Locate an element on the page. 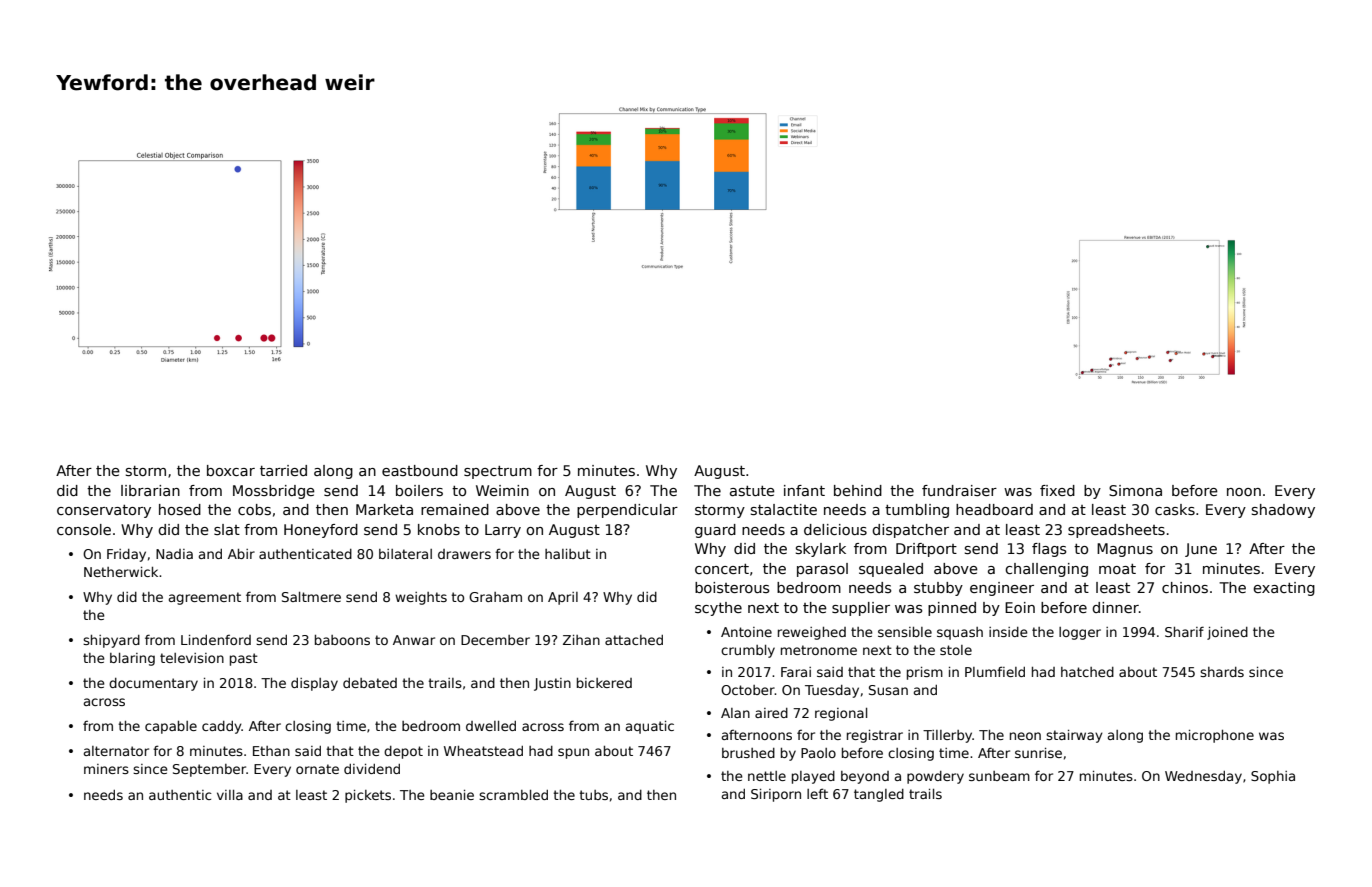 The image size is (1372, 887). moat is located at coordinates (1117, 569).
